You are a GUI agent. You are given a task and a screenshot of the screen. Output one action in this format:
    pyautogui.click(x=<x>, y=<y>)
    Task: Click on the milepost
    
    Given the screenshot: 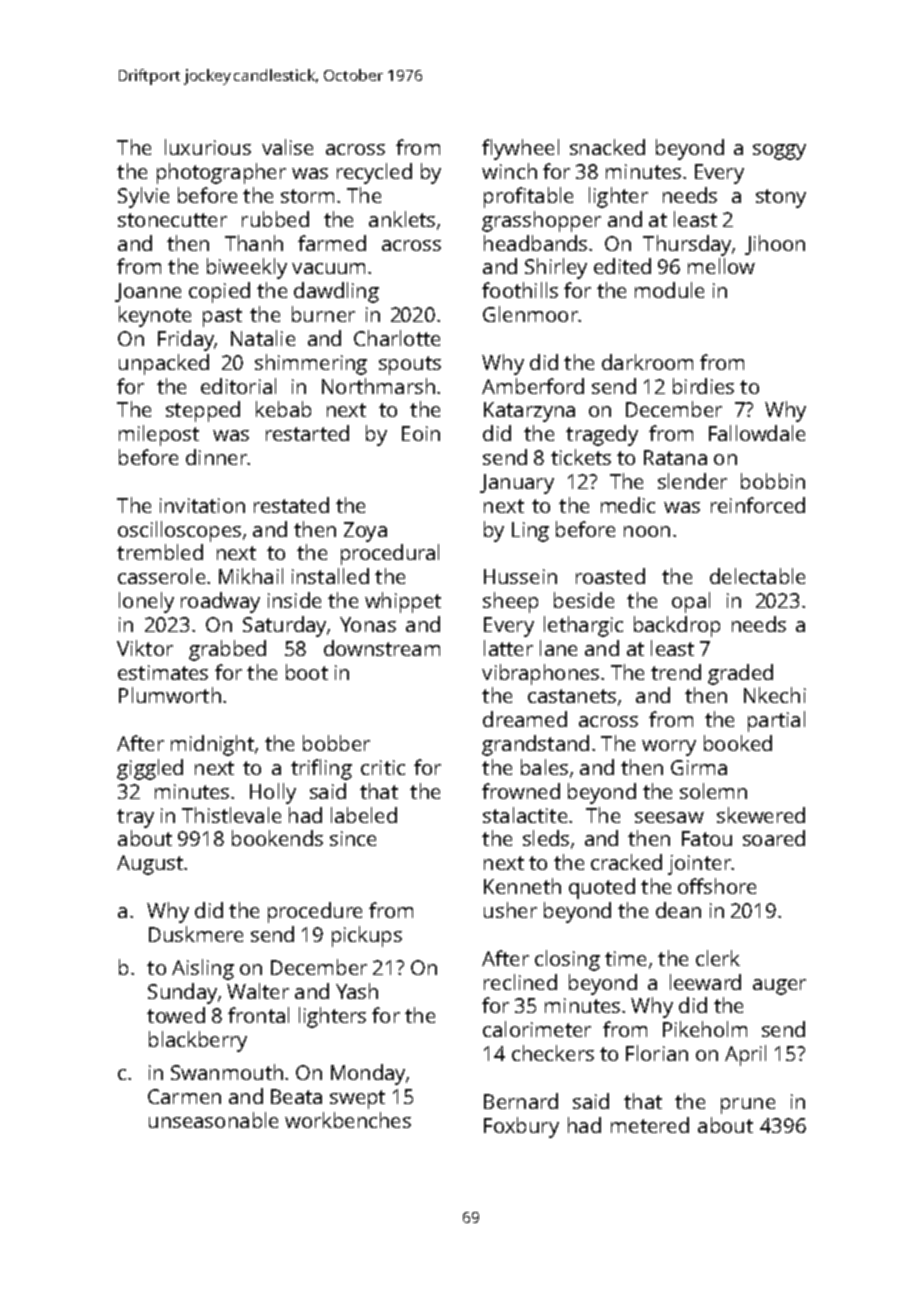 What is the action you would take?
    pyautogui.click(x=159, y=435)
